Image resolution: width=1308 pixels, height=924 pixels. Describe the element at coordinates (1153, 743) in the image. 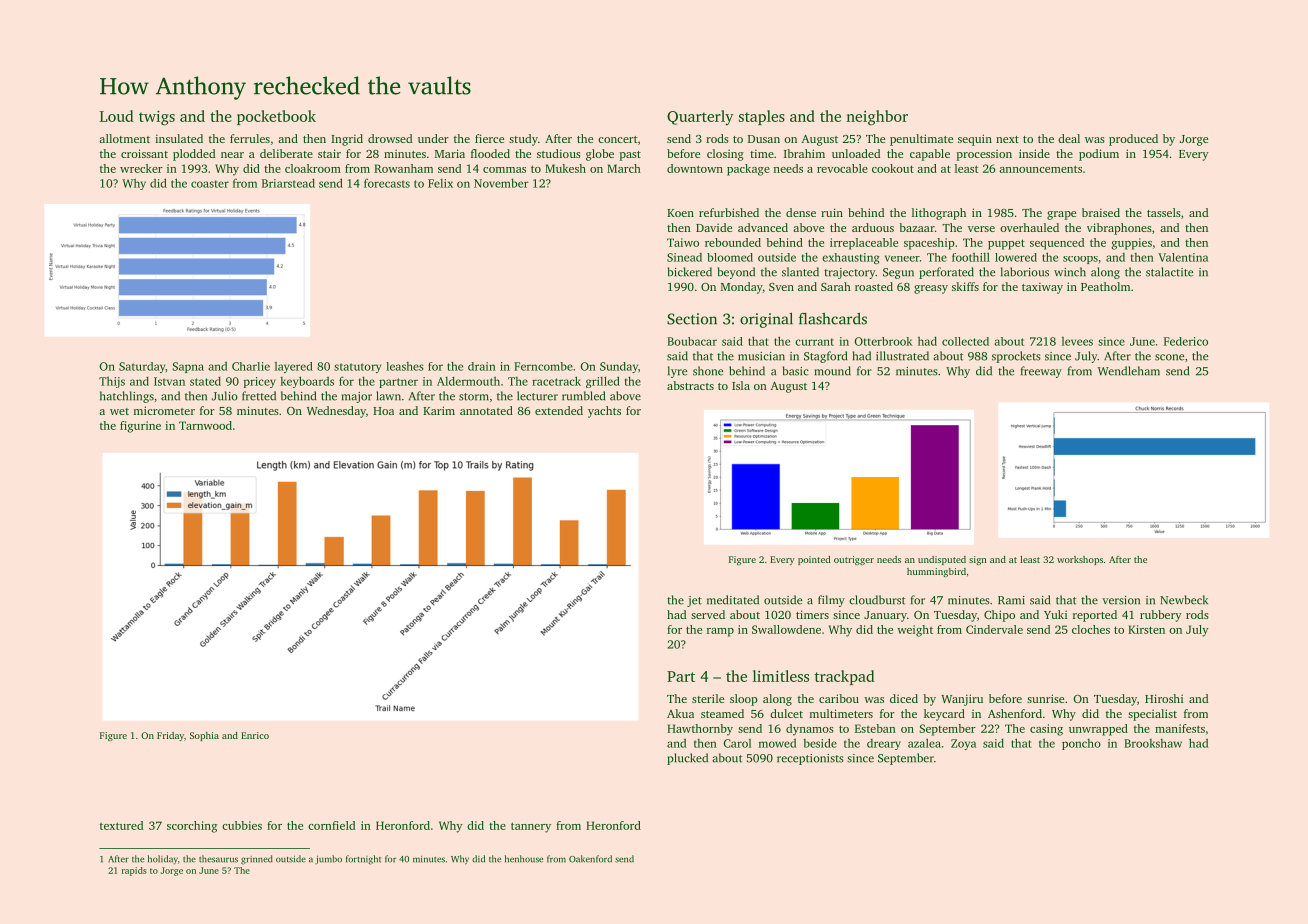

I see `Brookshaw` at that location.
